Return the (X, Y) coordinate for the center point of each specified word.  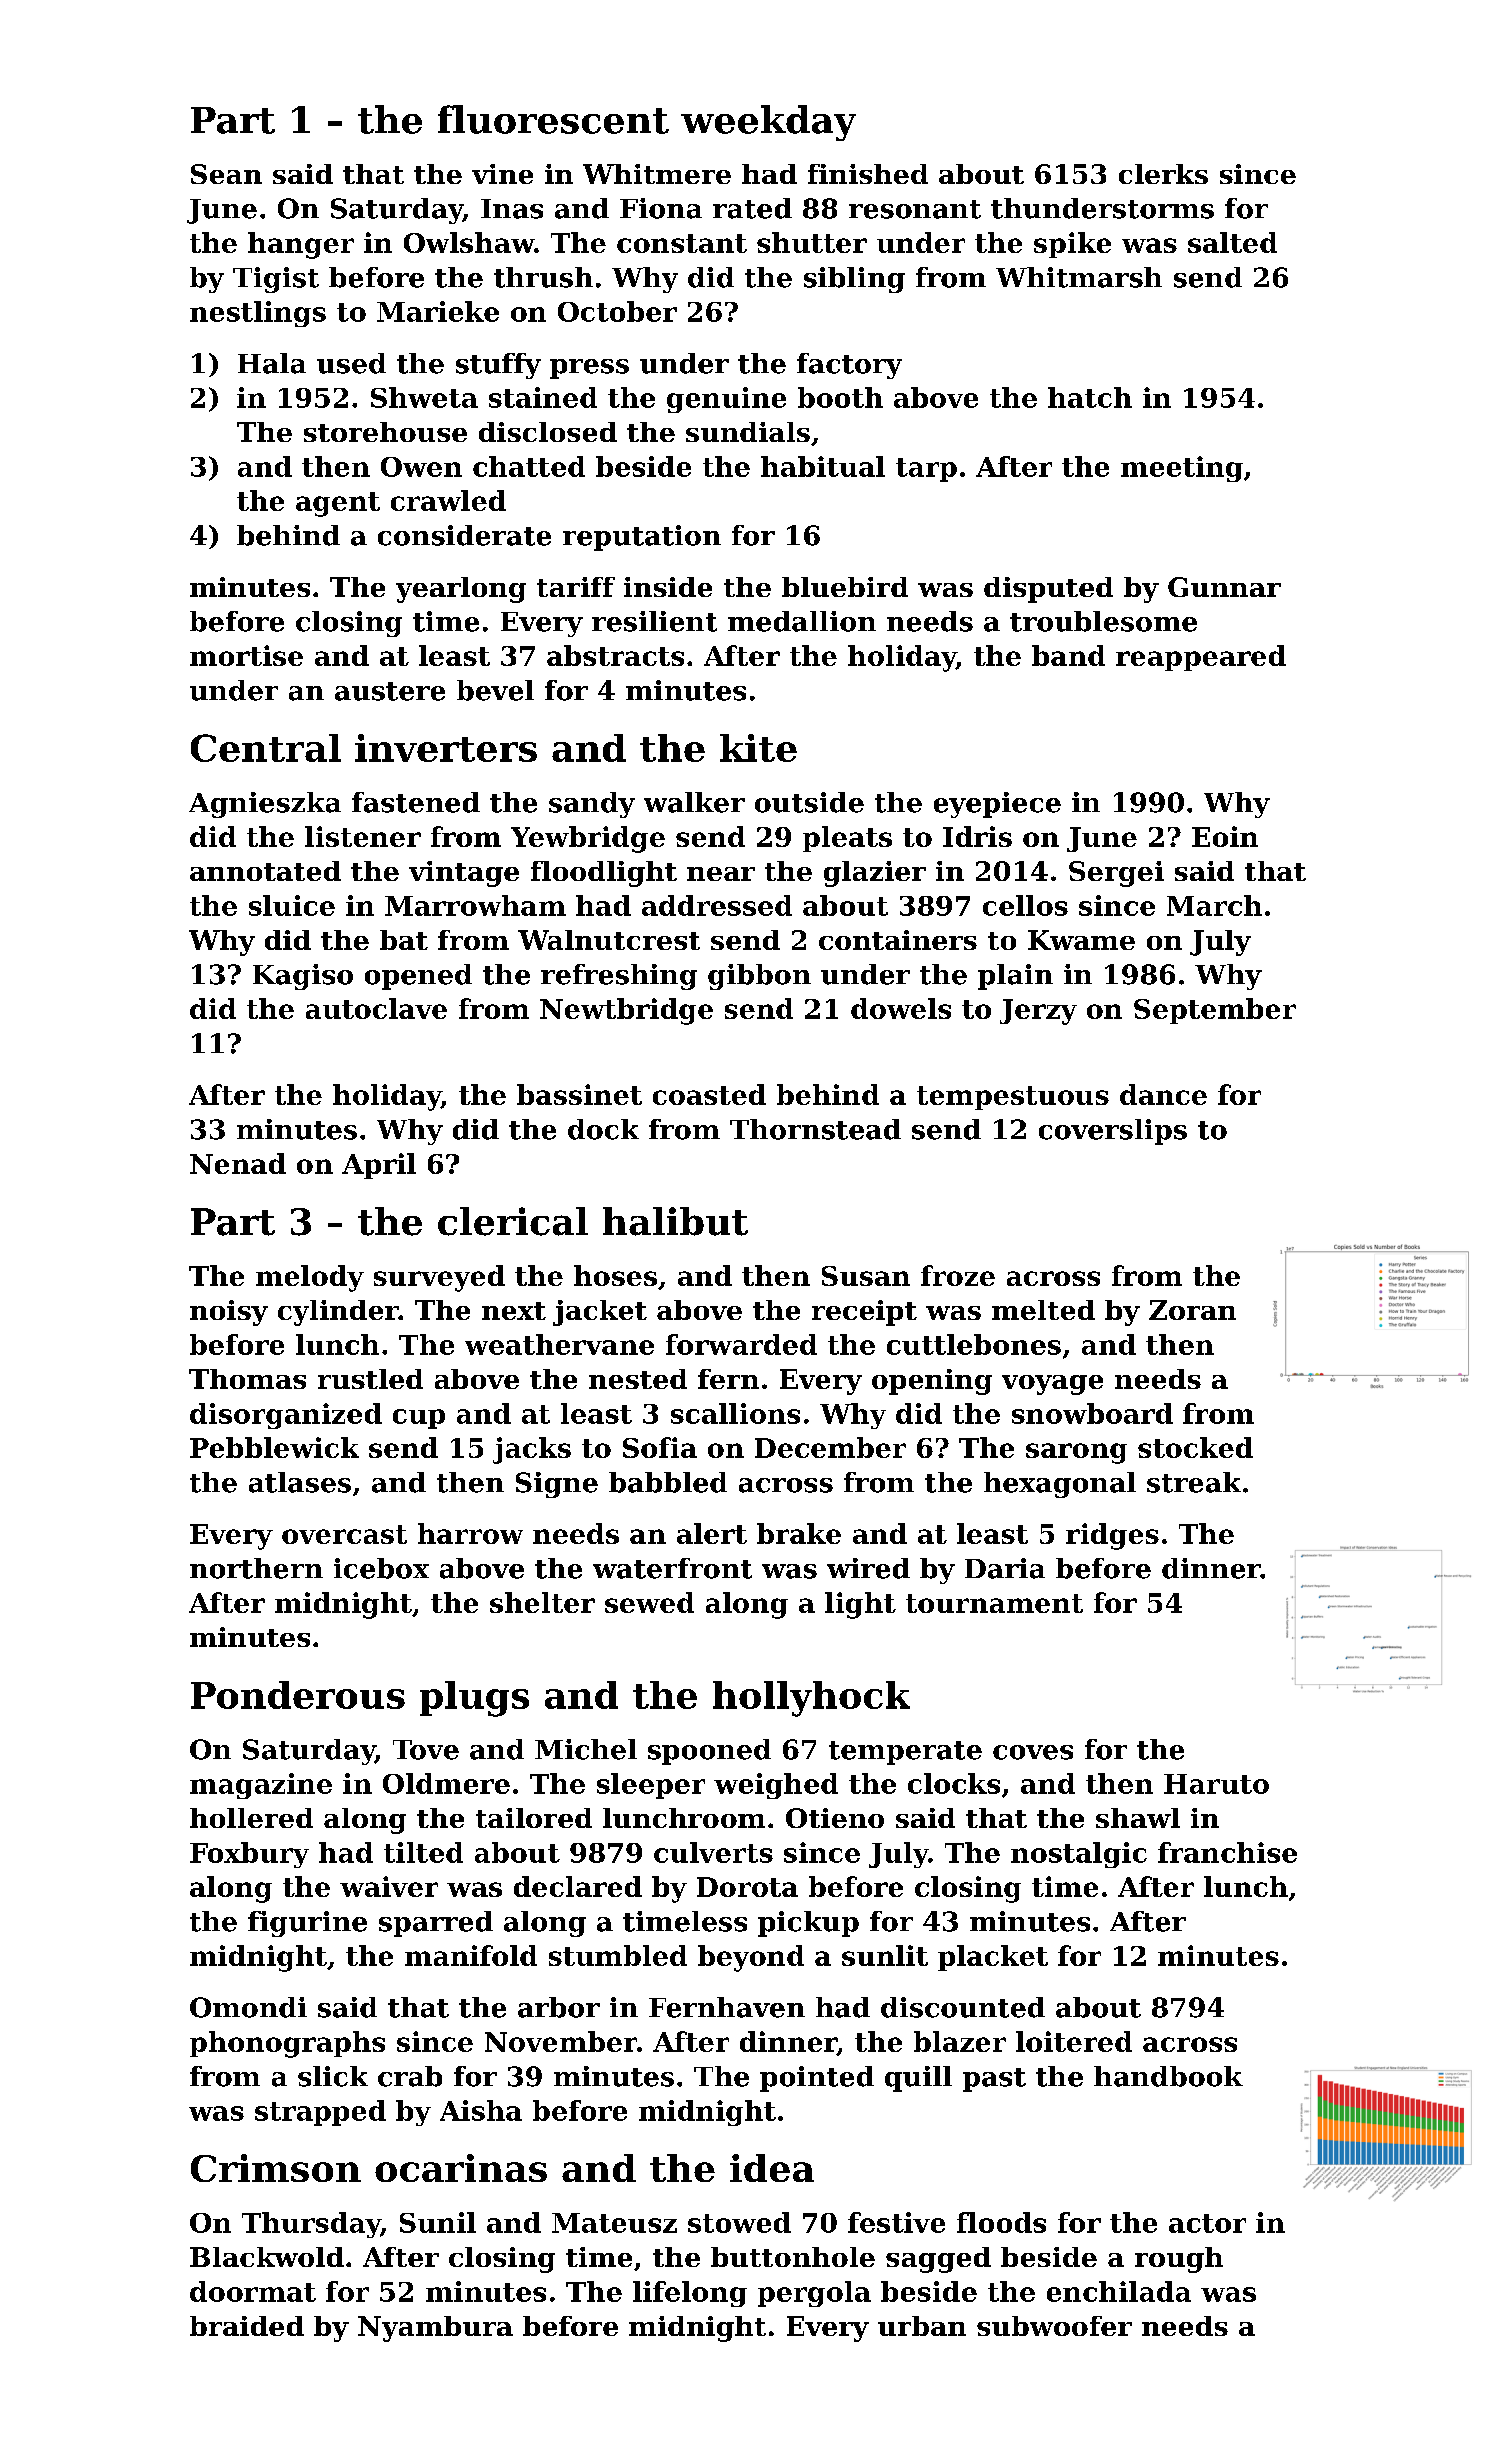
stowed (739, 2222)
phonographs (287, 2044)
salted (1232, 242)
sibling (854, 280)
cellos (1025, 905)
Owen (421, 467)
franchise (1227, 1852)
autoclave (376, 1008)
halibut (675, 1221)
